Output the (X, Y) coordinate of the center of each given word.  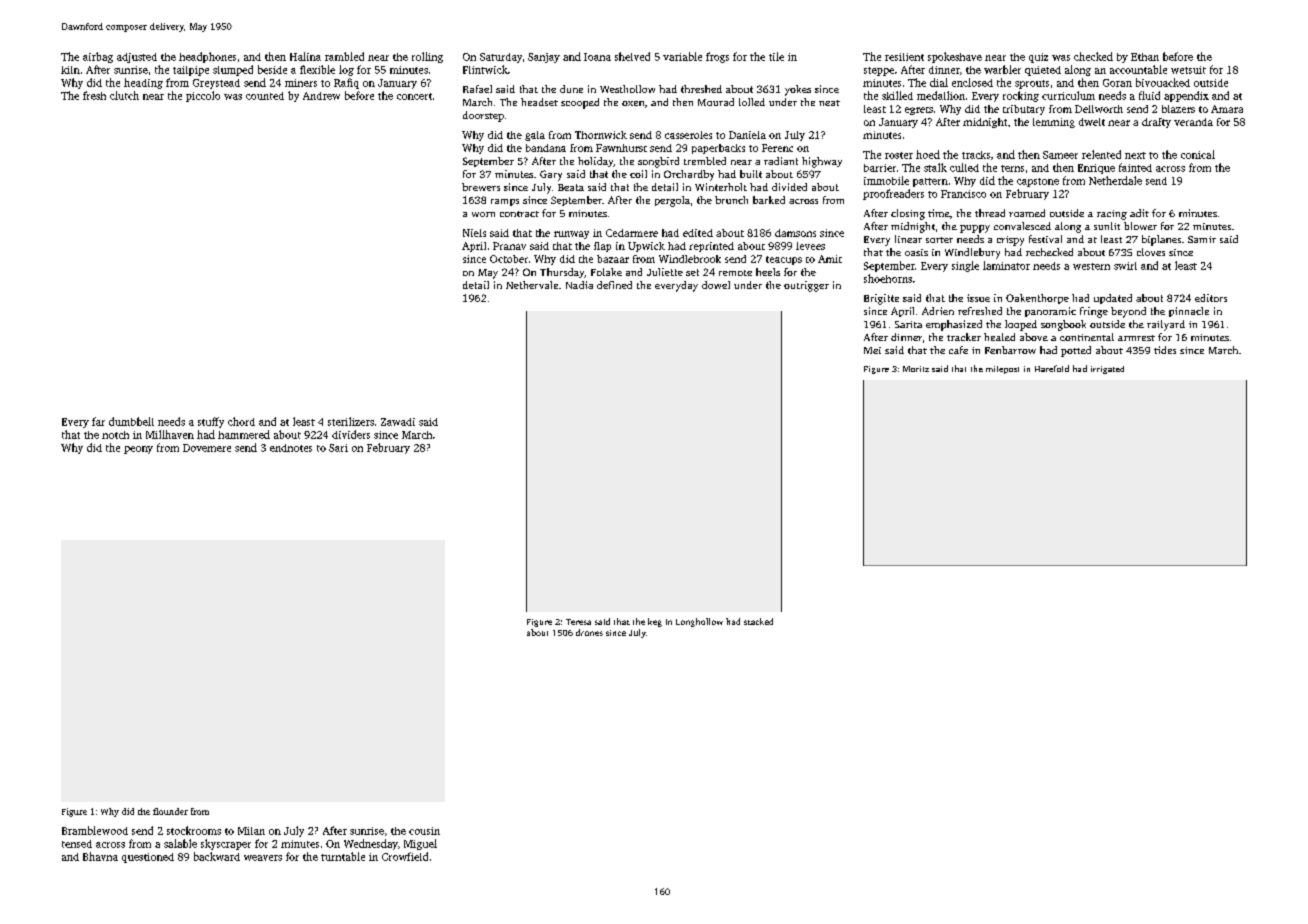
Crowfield (405, 856)
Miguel (420, 844)
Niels (474, 233)
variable (682, 56)
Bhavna (100, 856)
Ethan (1145, 57)
